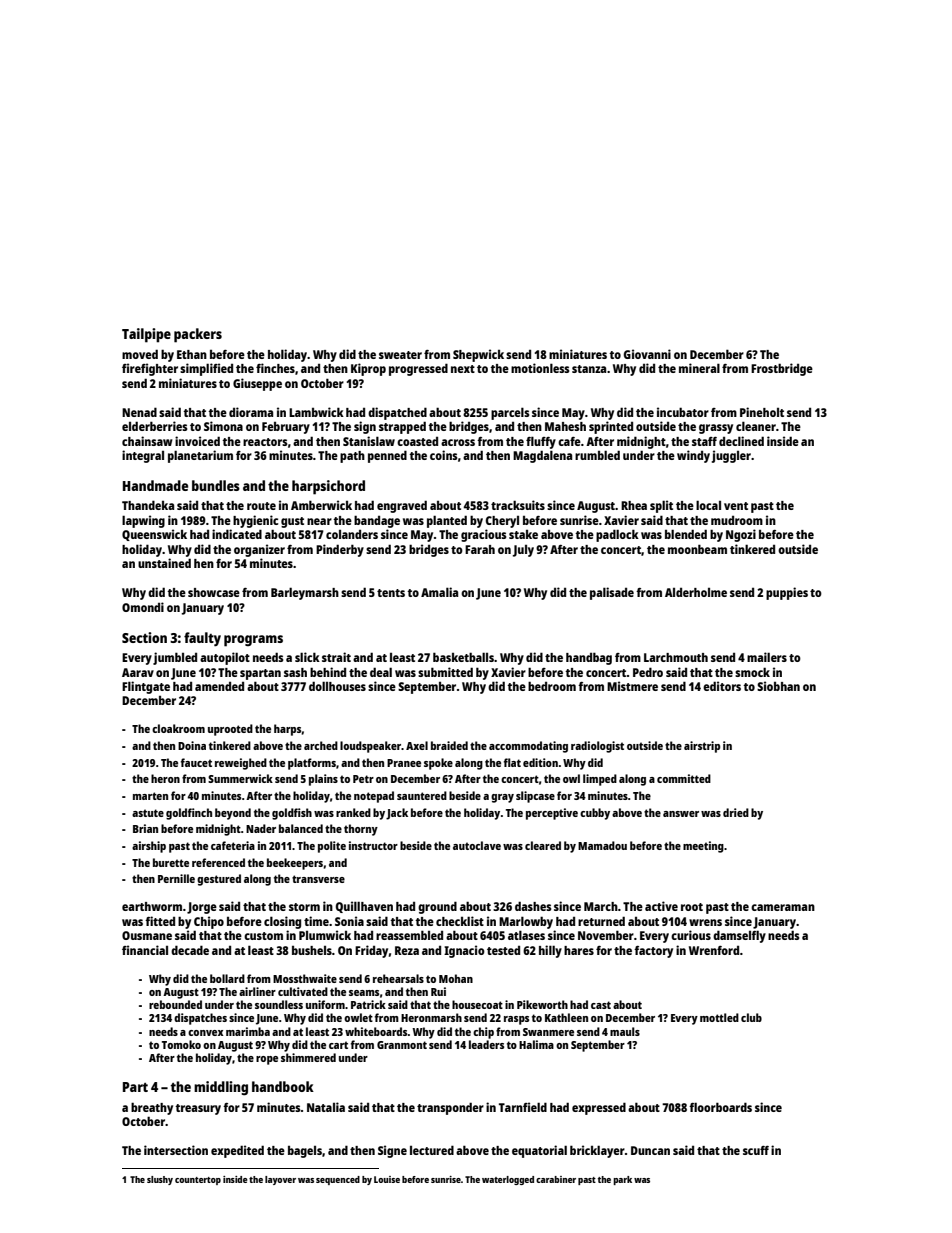  I want to click on simplified, so click(206, 369).
